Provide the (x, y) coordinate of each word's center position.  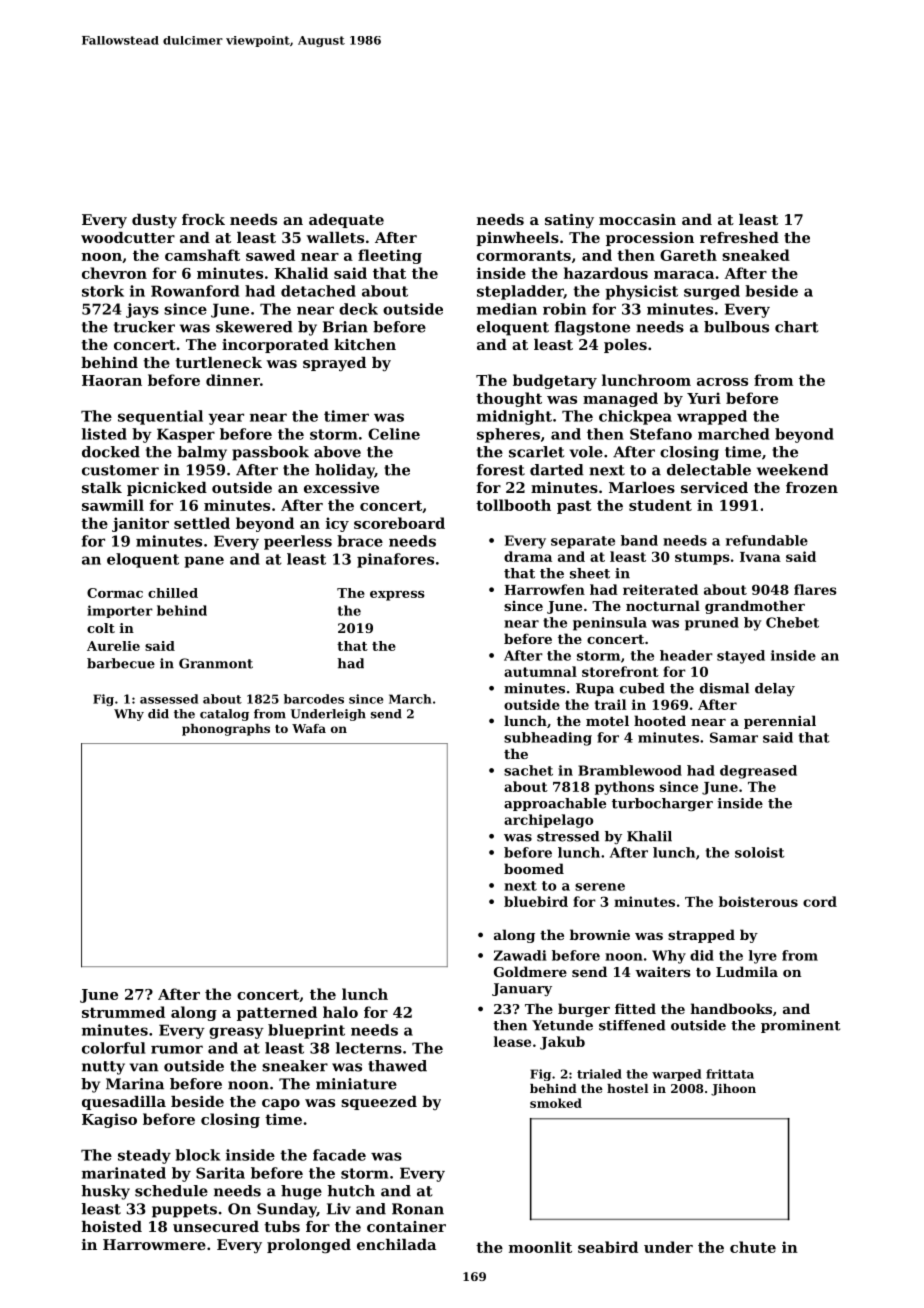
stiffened (632, 1025)
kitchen (365, 344)
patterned (277, 1013)
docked (111, 452)
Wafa (309, 728)
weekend (792, 470)
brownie (600, 934)
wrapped (712, 417)
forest (501, 470)
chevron (114, 273)
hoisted (112, 1226)
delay (775, 689)
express (397, 596)
